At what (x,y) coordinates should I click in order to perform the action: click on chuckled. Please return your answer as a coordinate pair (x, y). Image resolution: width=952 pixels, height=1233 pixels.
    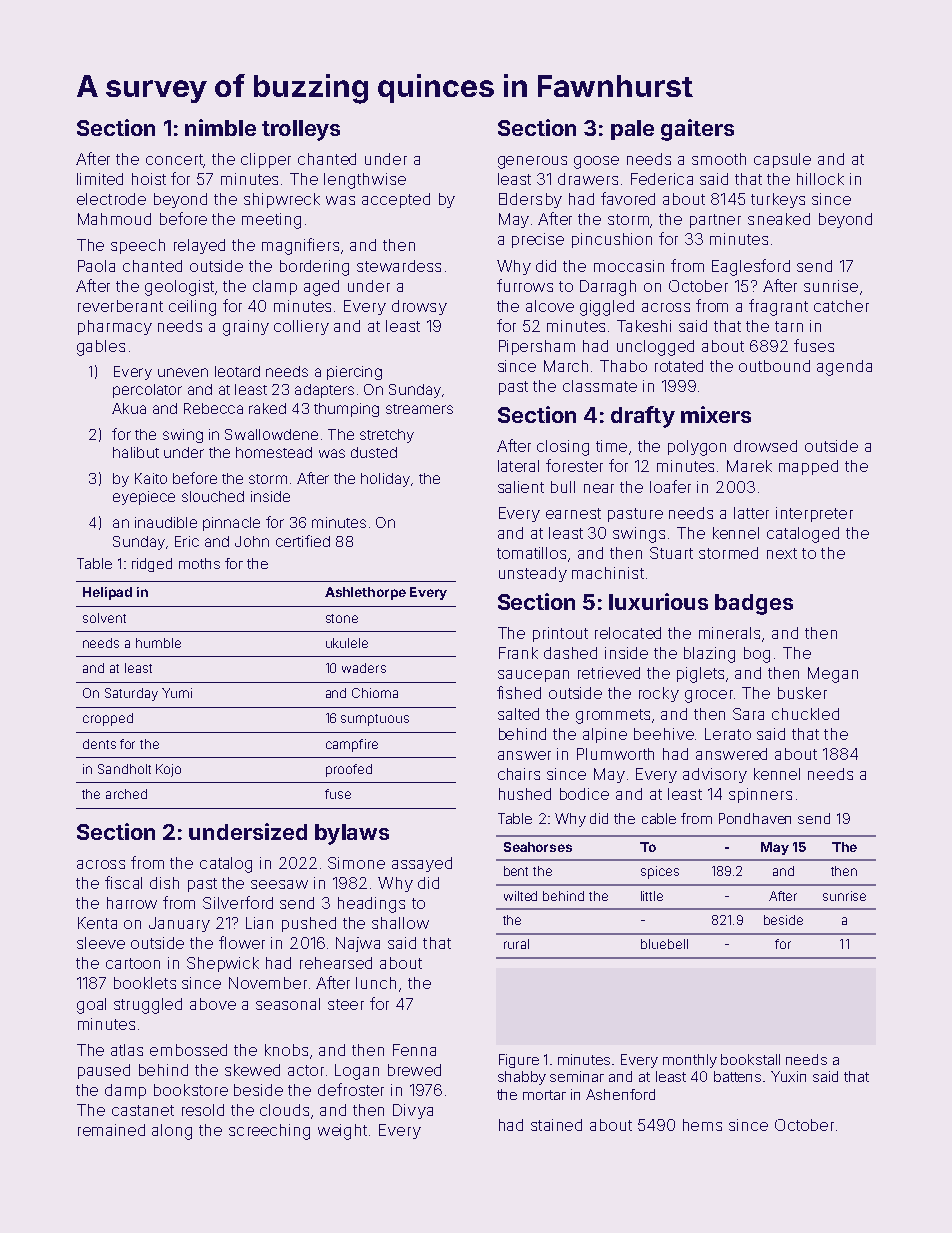
    Looking at the image, I should click on (805, 714).
